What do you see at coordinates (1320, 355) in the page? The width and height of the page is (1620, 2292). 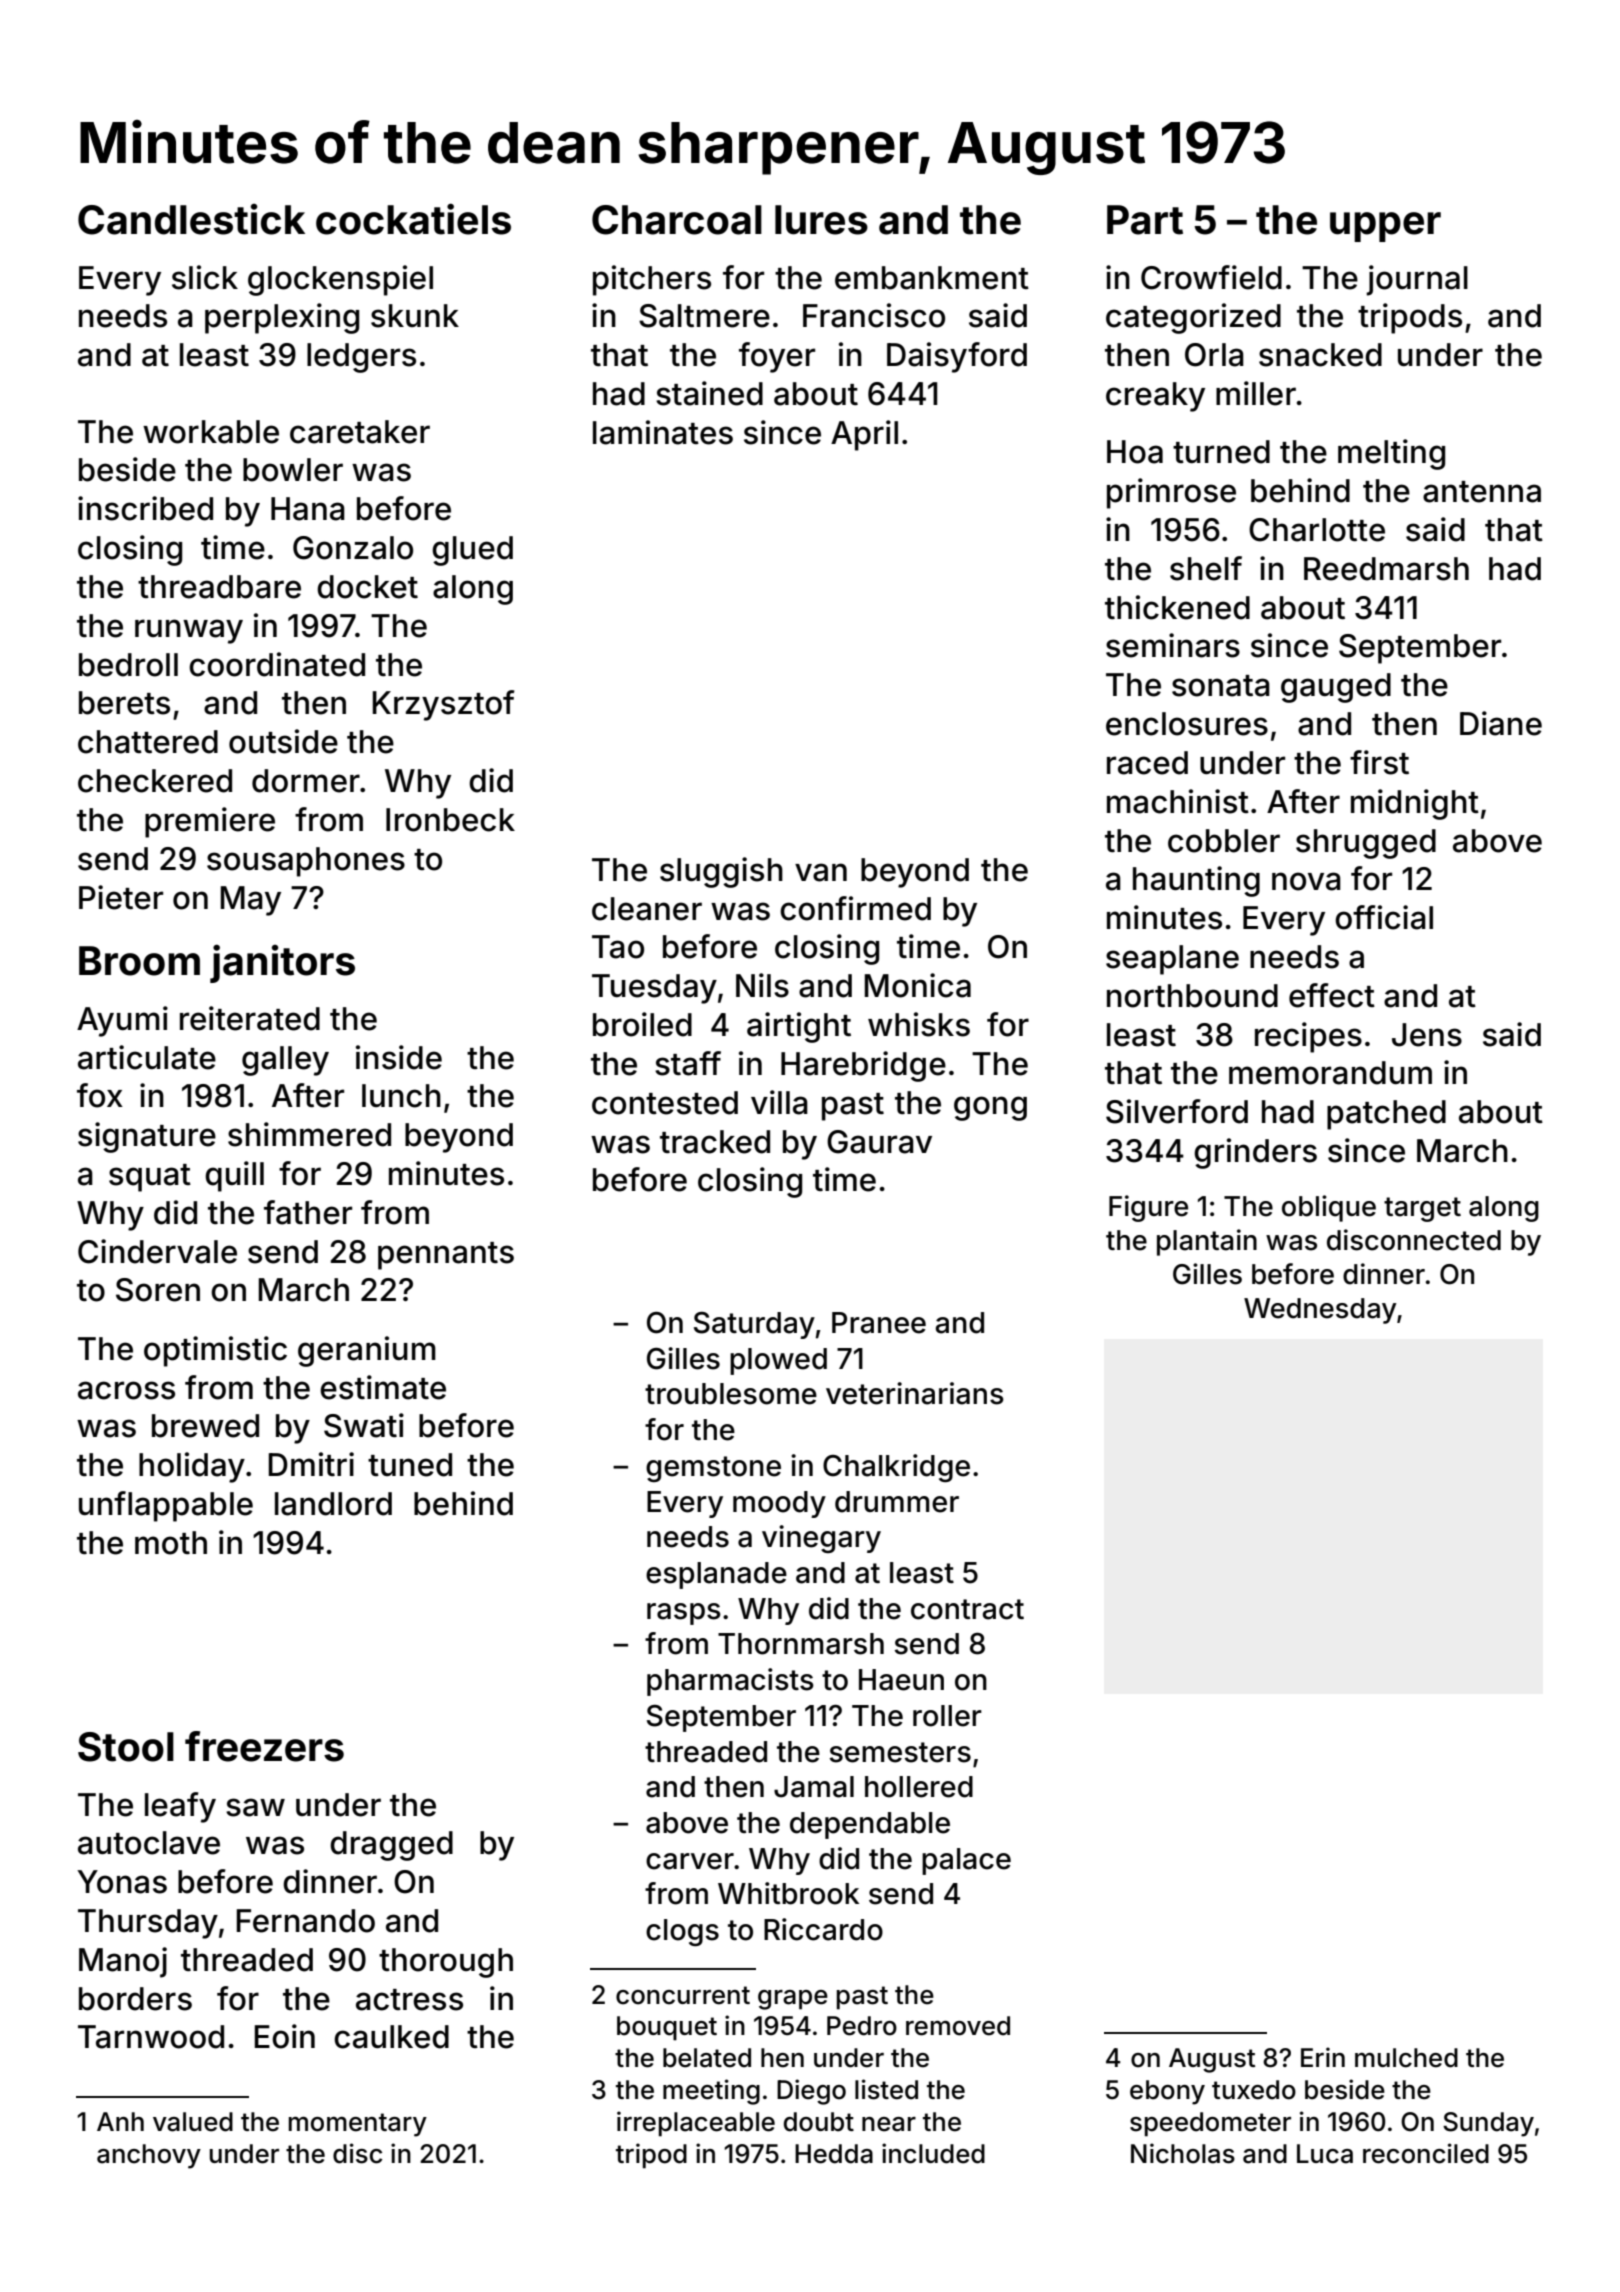 I see `snacked` at bounding box center [1320, 355].
